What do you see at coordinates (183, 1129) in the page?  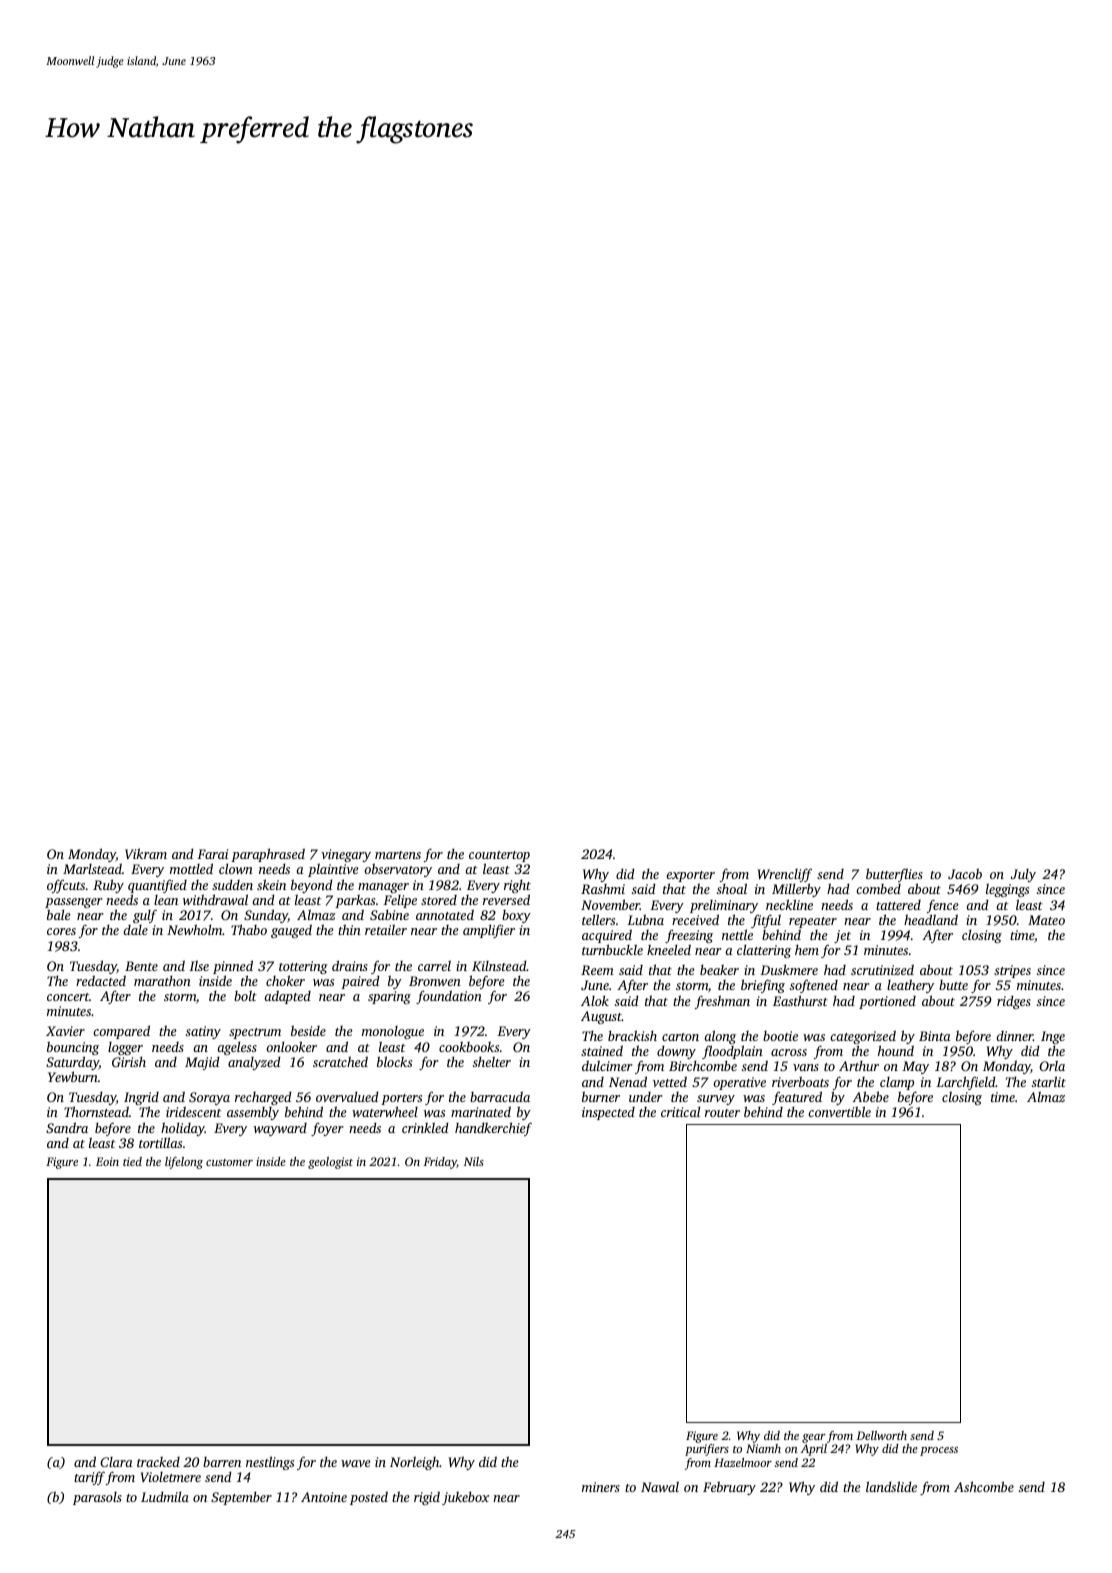 I see `holiday` at bounding box center [183, 1129].
